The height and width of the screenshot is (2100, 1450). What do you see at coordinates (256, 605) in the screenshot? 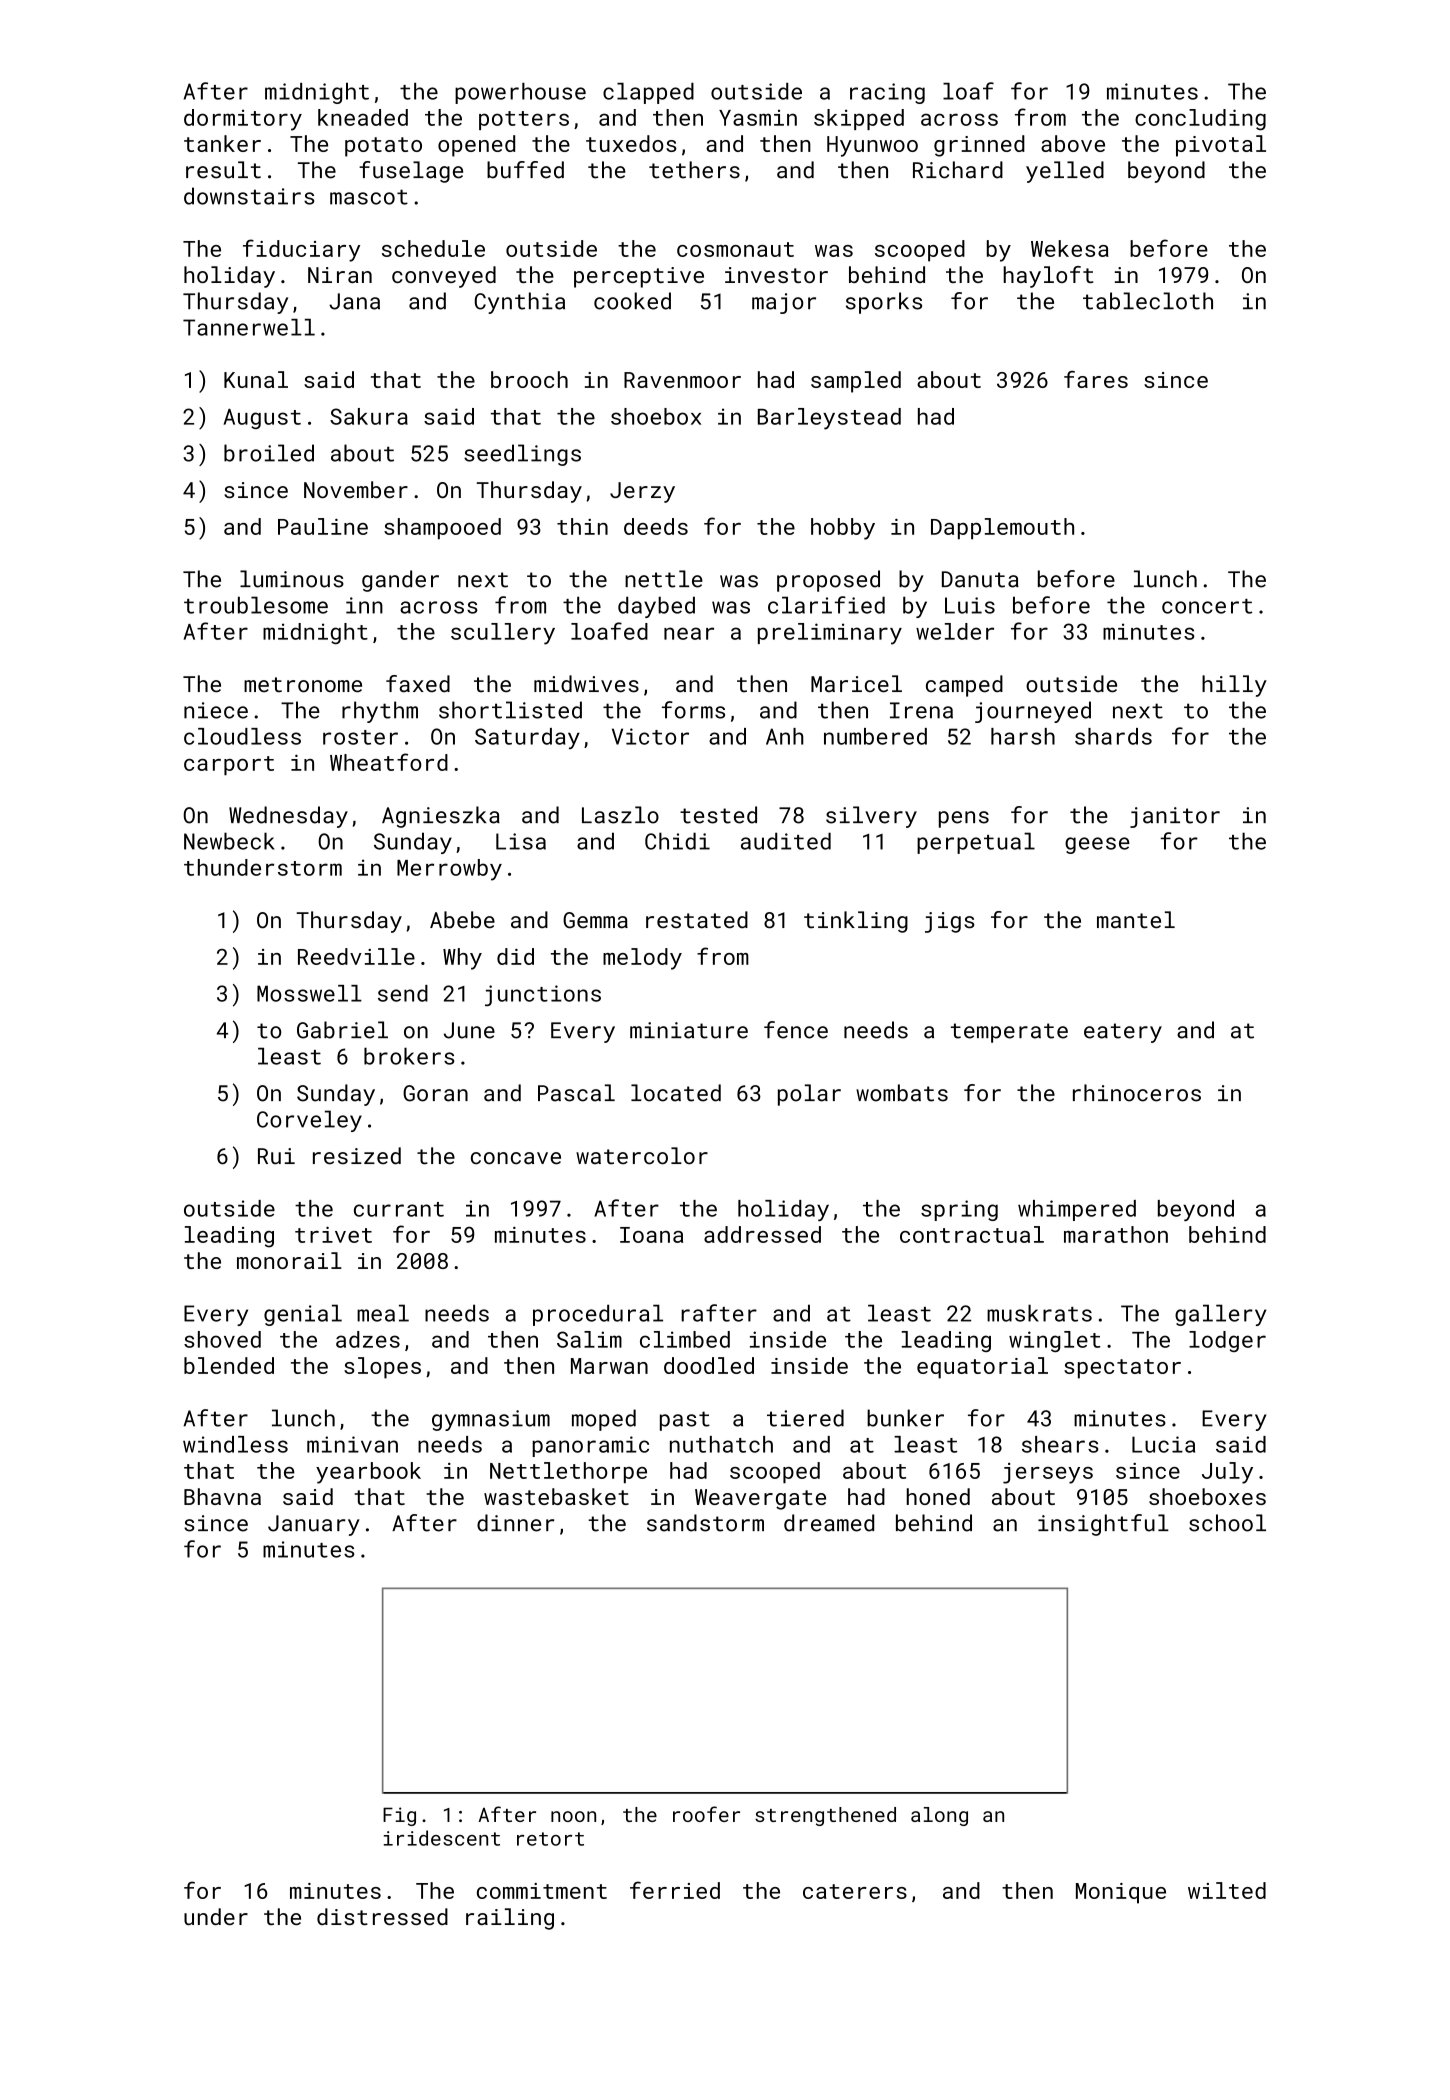
I see `troublesome` at bounding box center [256, 605].
